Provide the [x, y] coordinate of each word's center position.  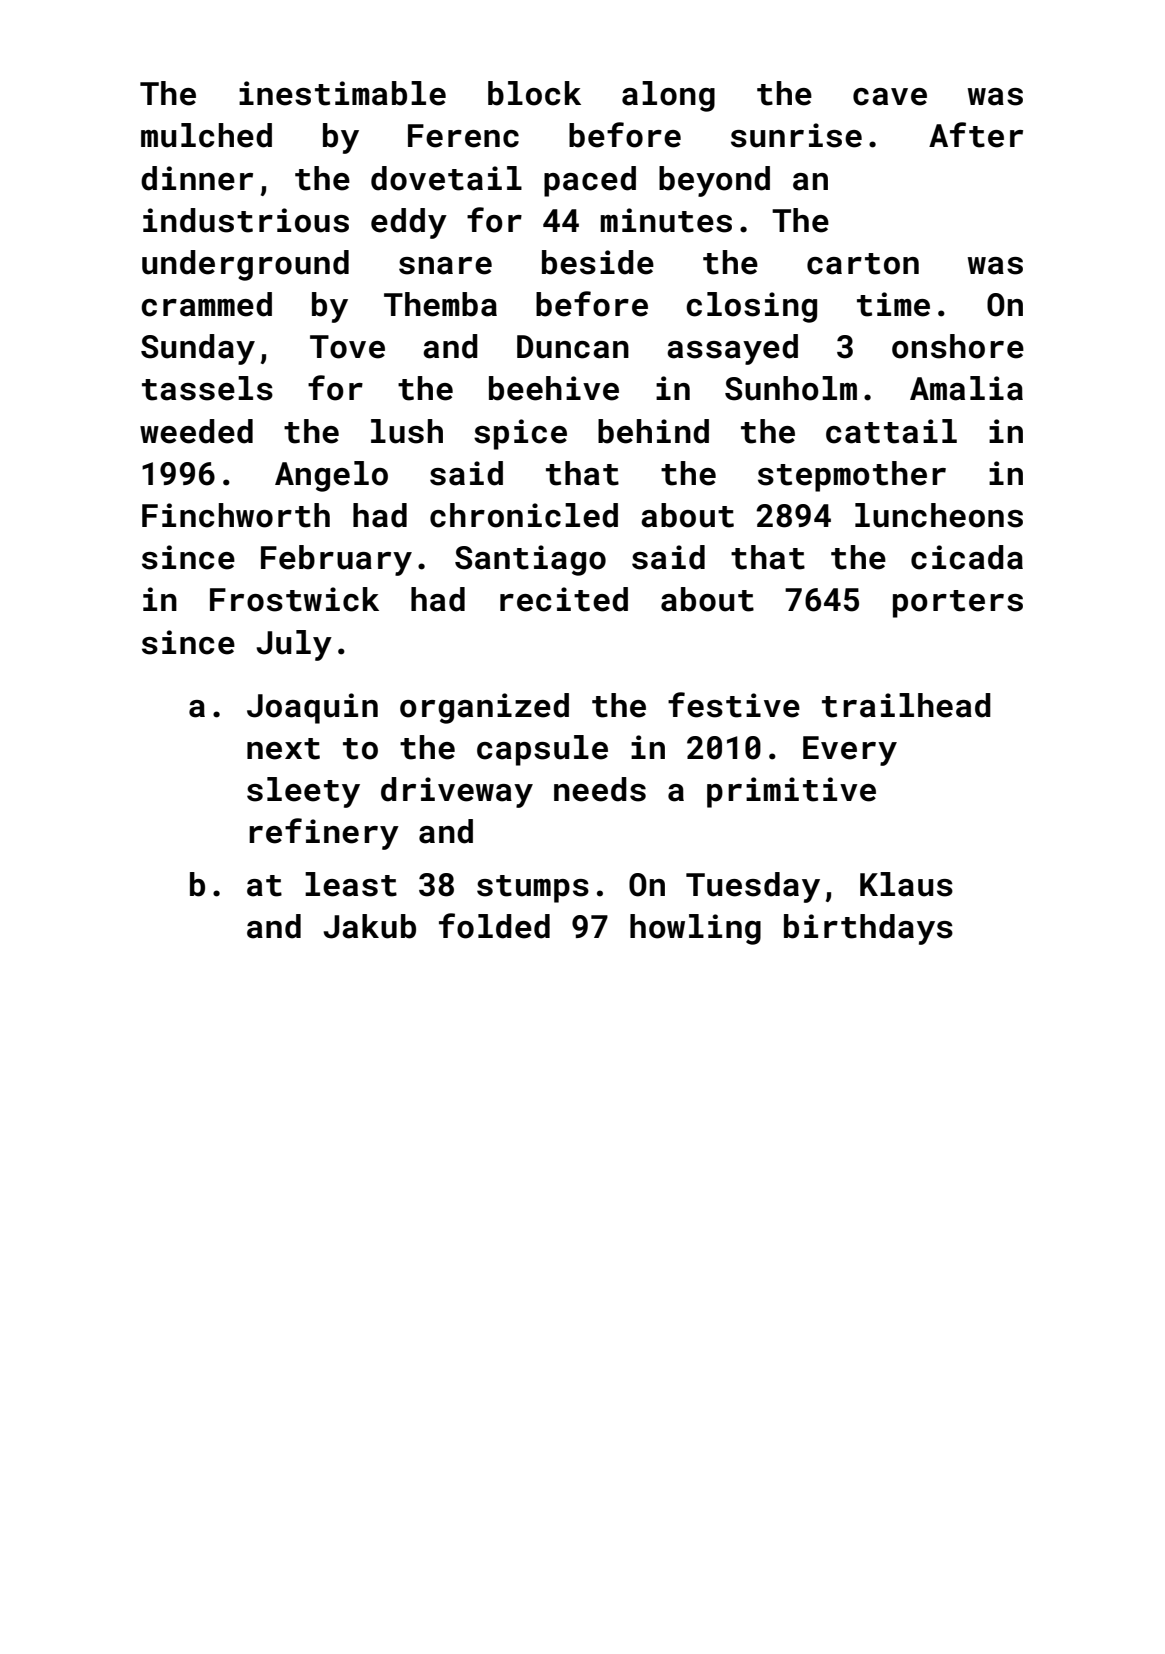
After [976, 135]
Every [850, 751]
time [893, 304]
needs [600, 789]
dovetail [446, 178]
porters [958, 604]
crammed [206, 304]
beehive [554, 388]
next [283, 749]
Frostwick [294, 599]
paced [590, 181]
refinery [324, 834]
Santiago [530, 560]
